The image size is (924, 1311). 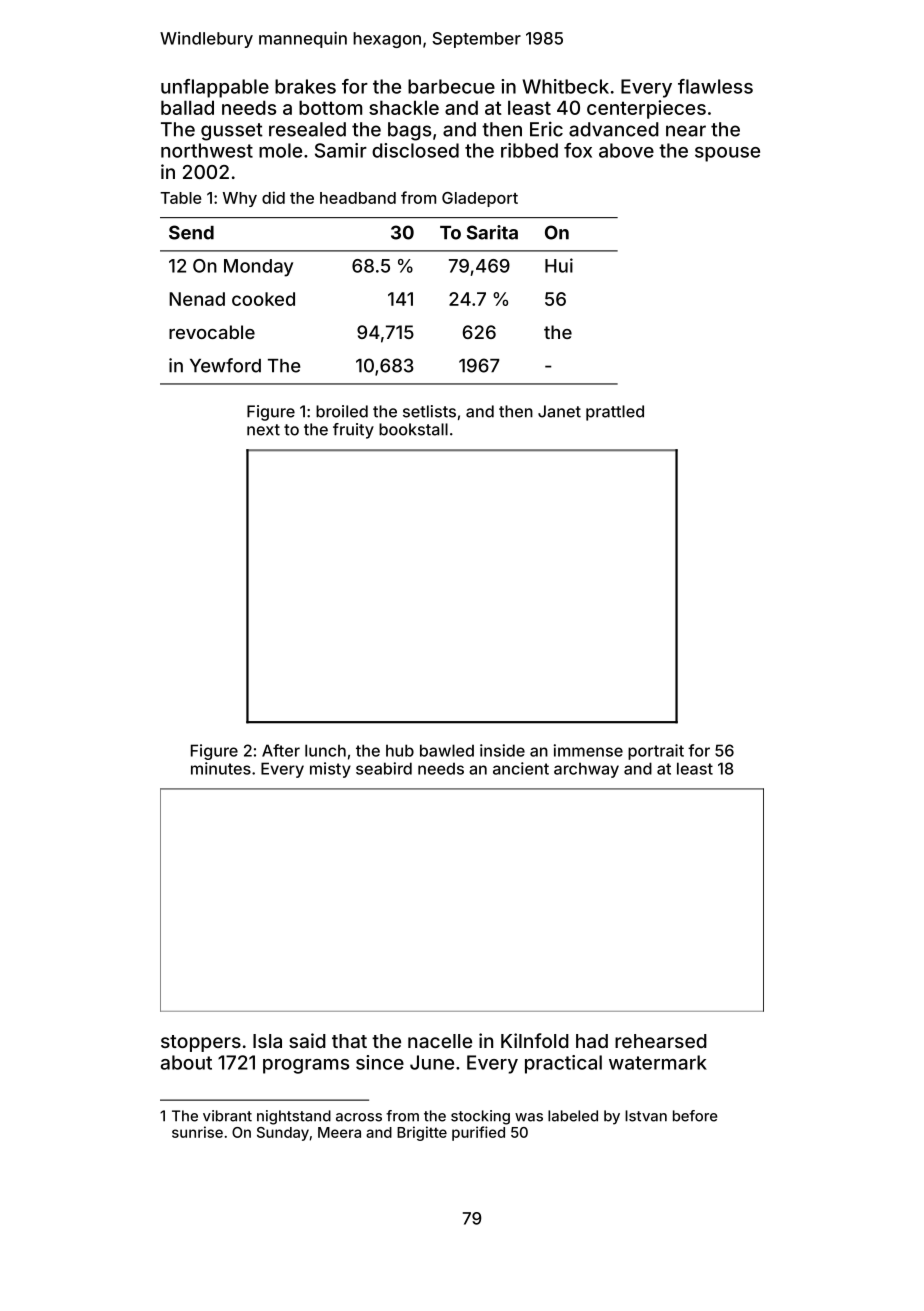 I want to click on Brigitte, so click(x=422, y=1133).
